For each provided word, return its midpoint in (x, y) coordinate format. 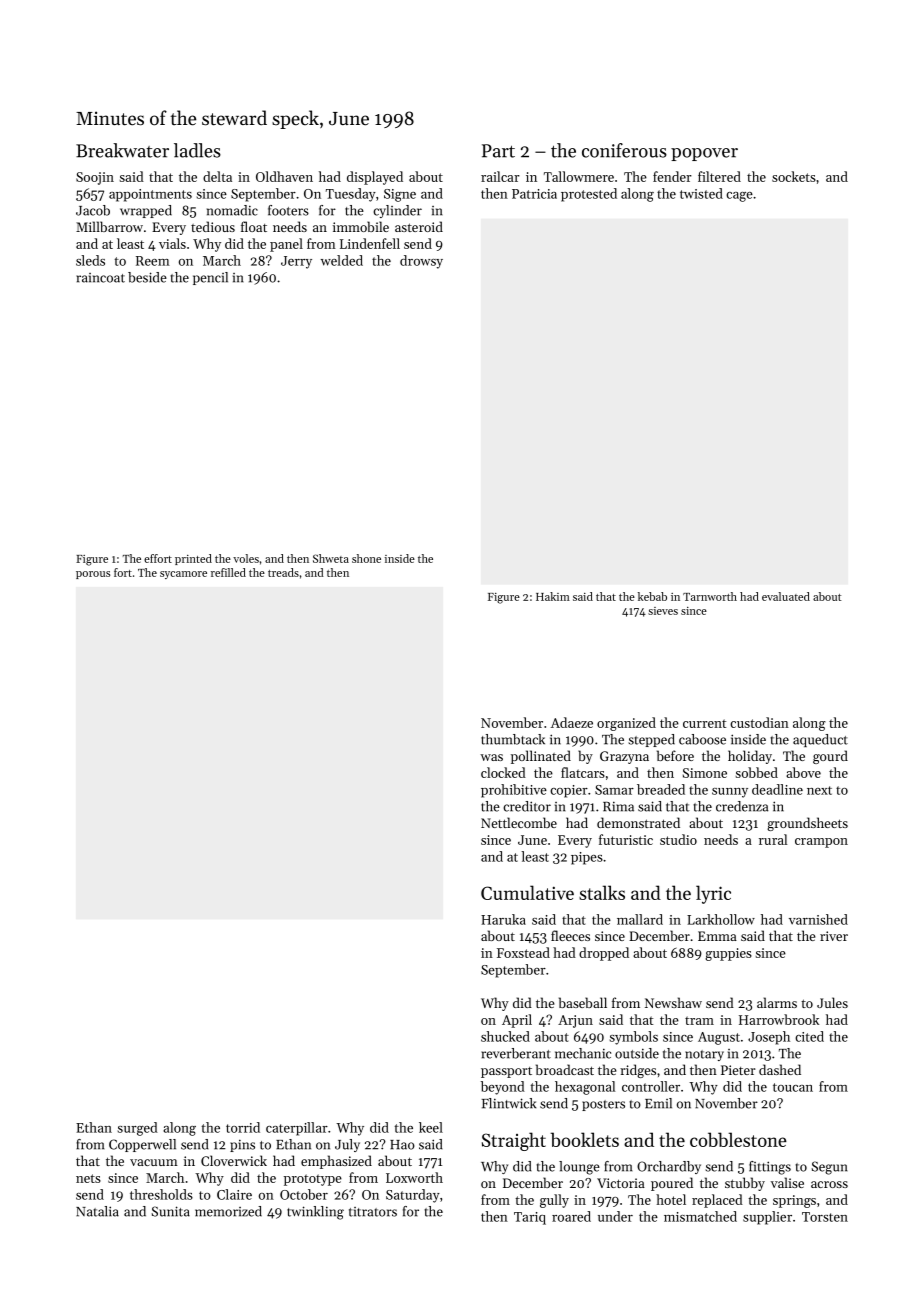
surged (138, 1129)
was (491, 757)
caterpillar (297, 1129)
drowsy (421, 262)
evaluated (786, 596)
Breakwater (122, 150)
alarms (777, 1002)
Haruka (503, 919)
